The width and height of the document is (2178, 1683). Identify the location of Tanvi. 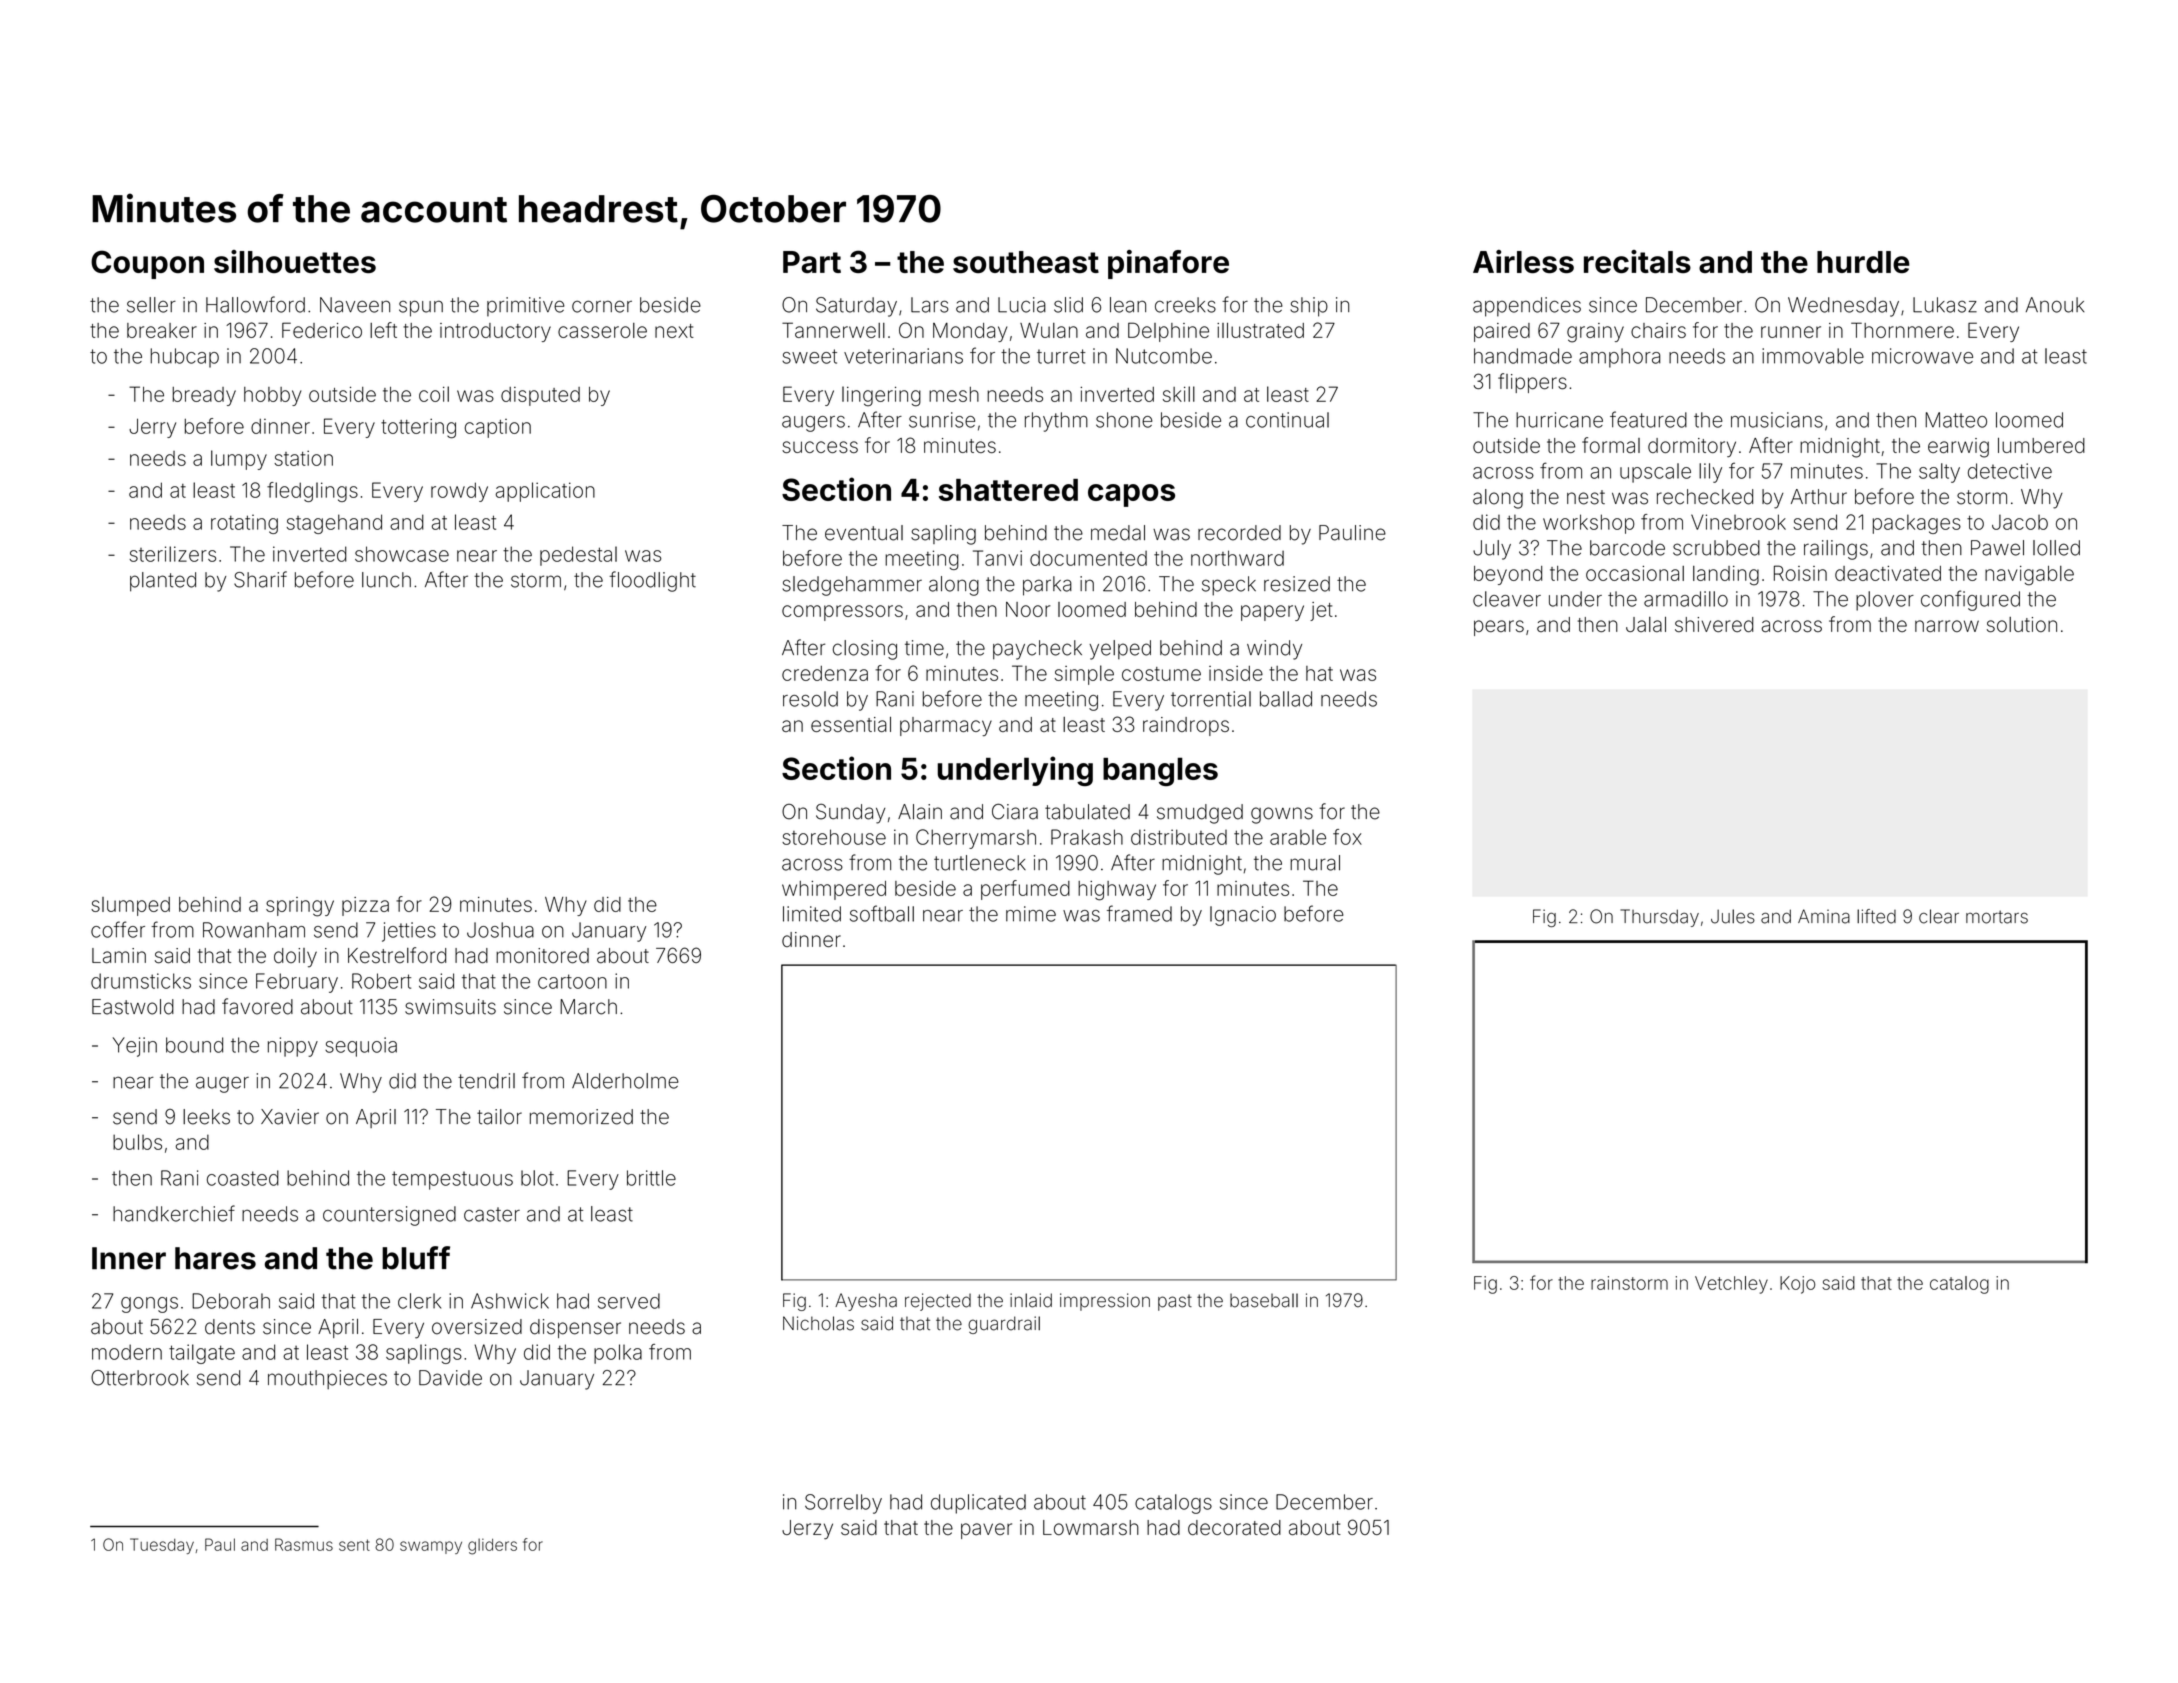
(997, 558).
